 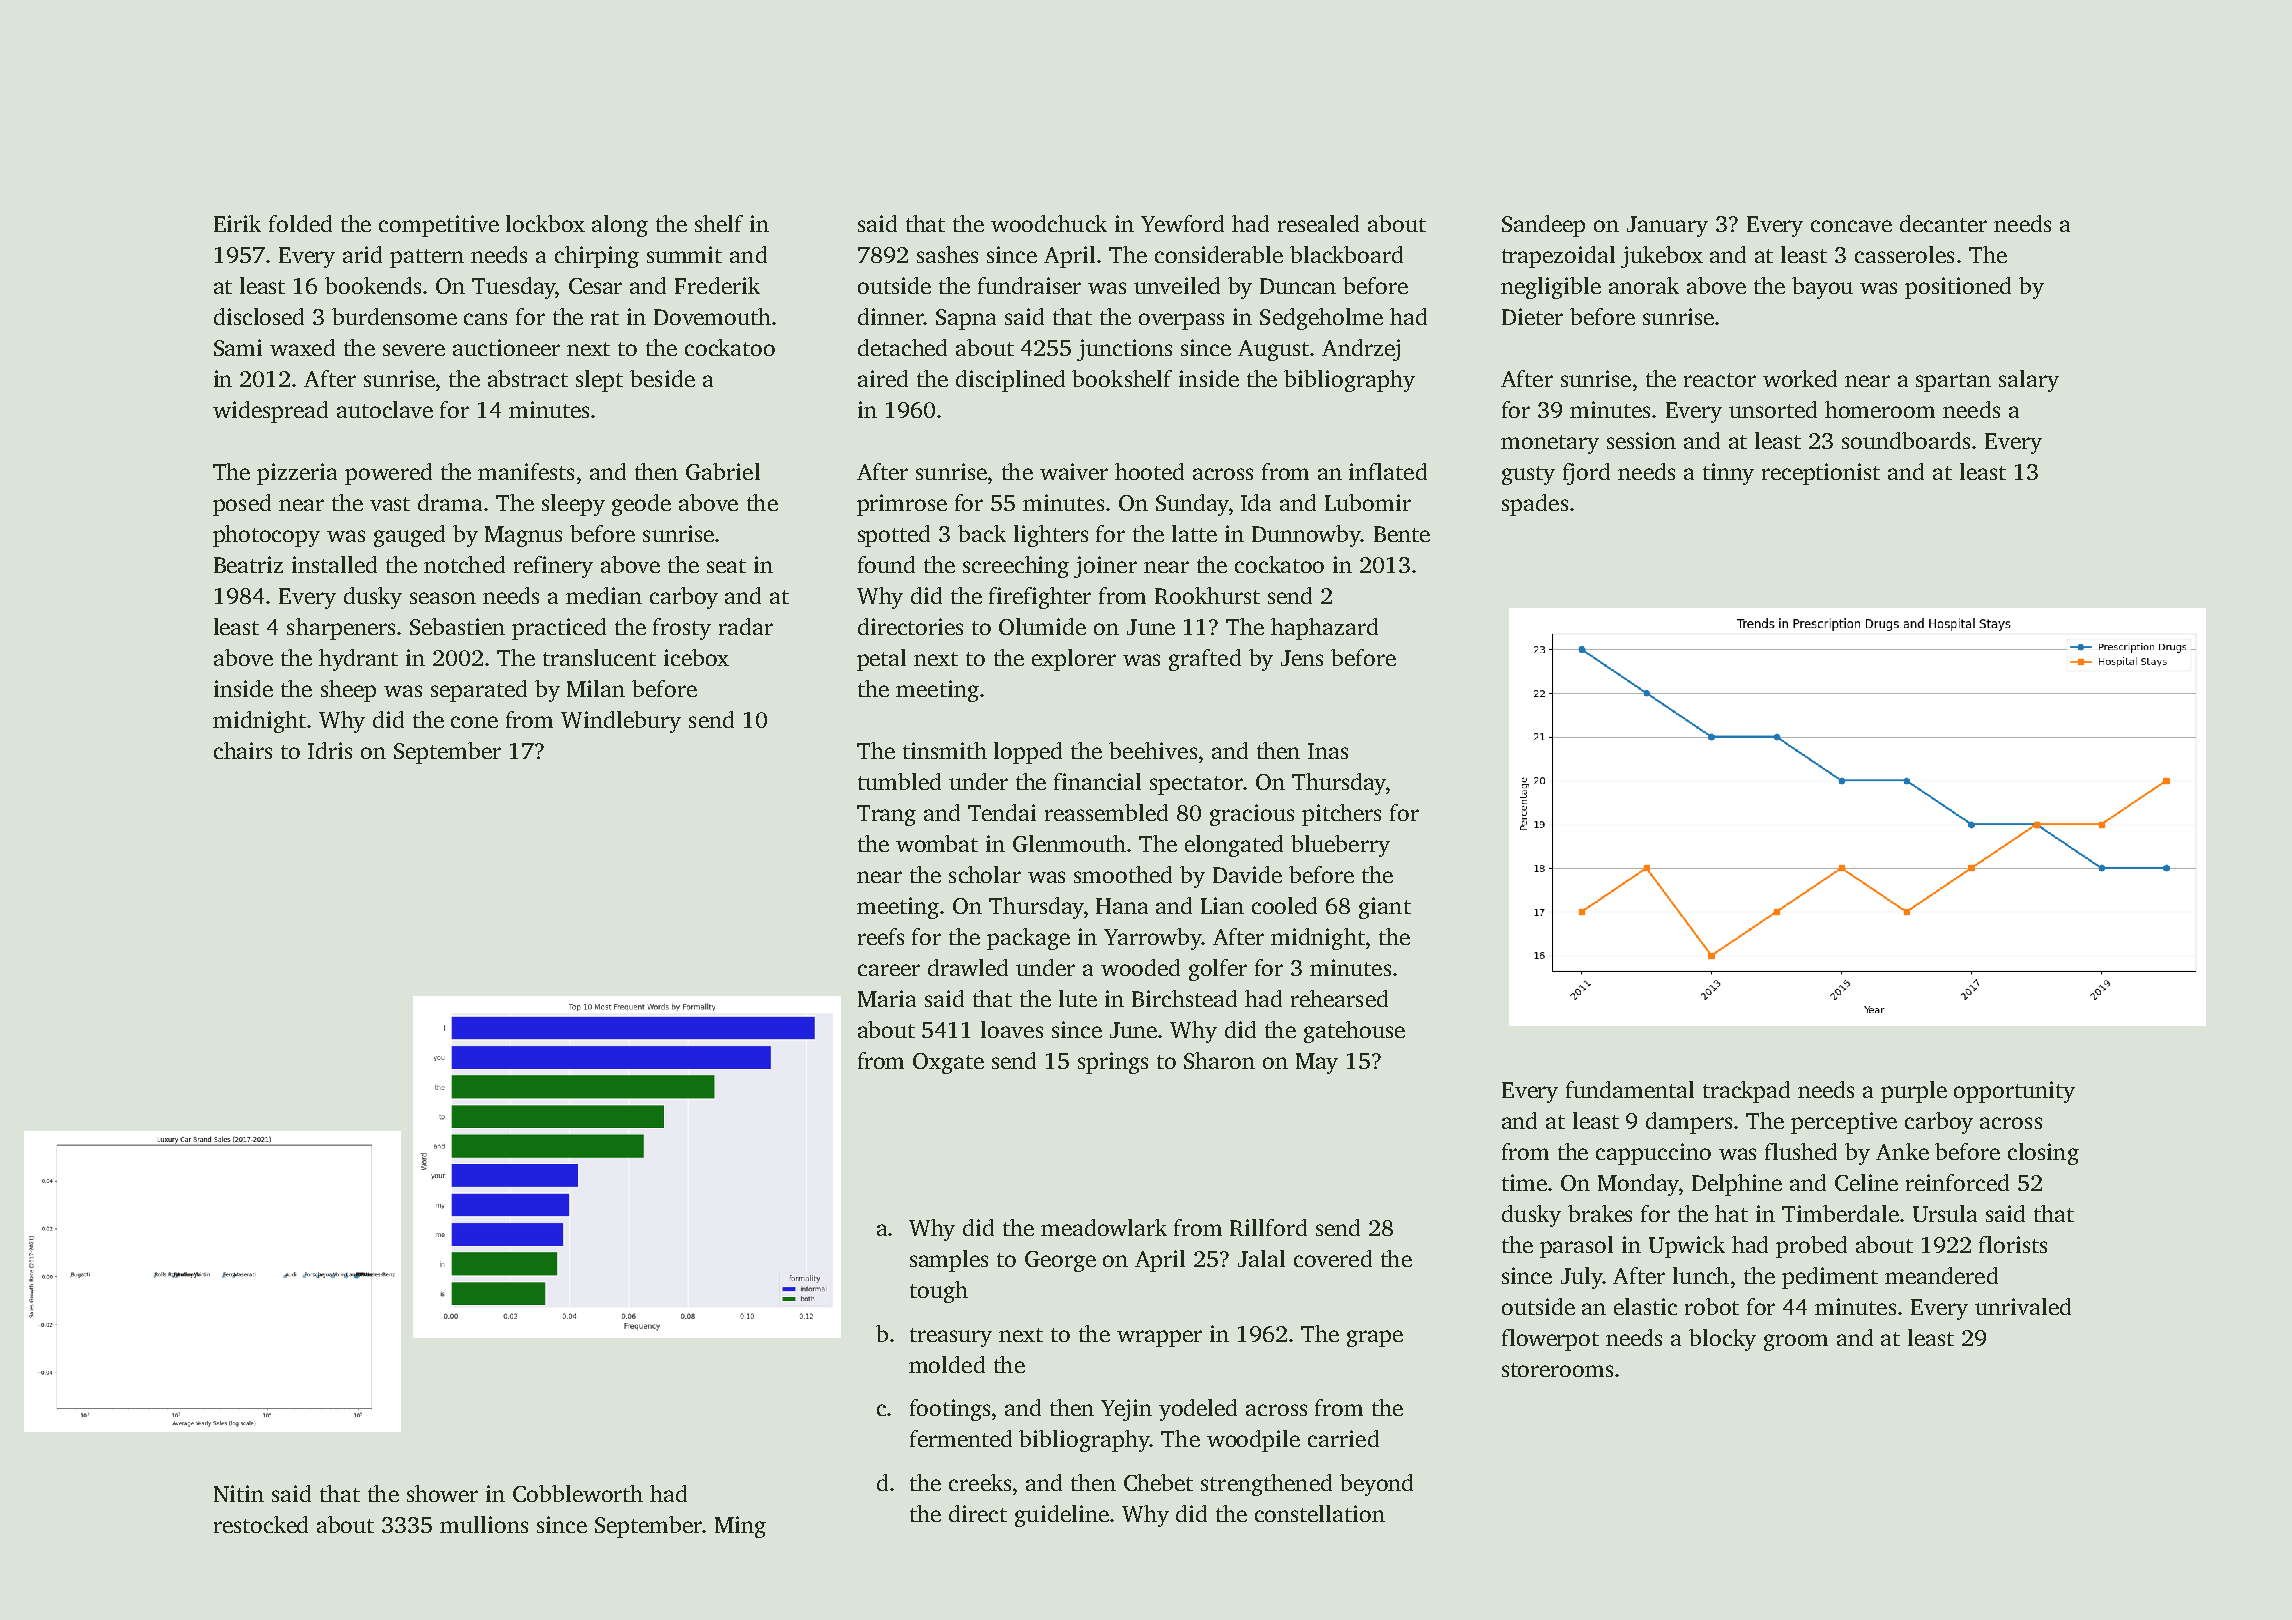 I want to click on Cobbleworth, so click(x=578, y=1493).
